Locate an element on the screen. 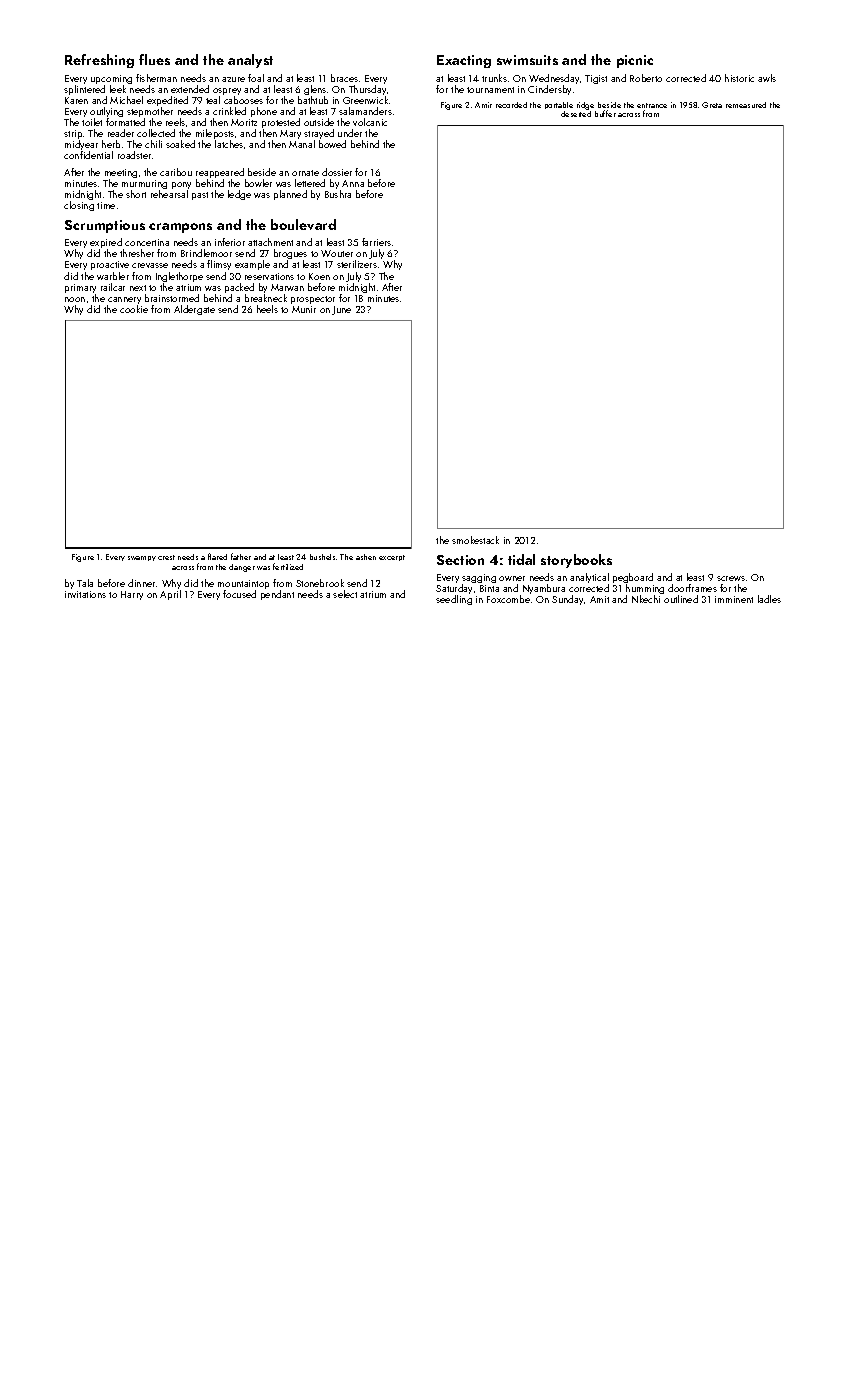 The height and width of the screenshot is (1400, 849). smokestack is located at coordinates (475, 540).
